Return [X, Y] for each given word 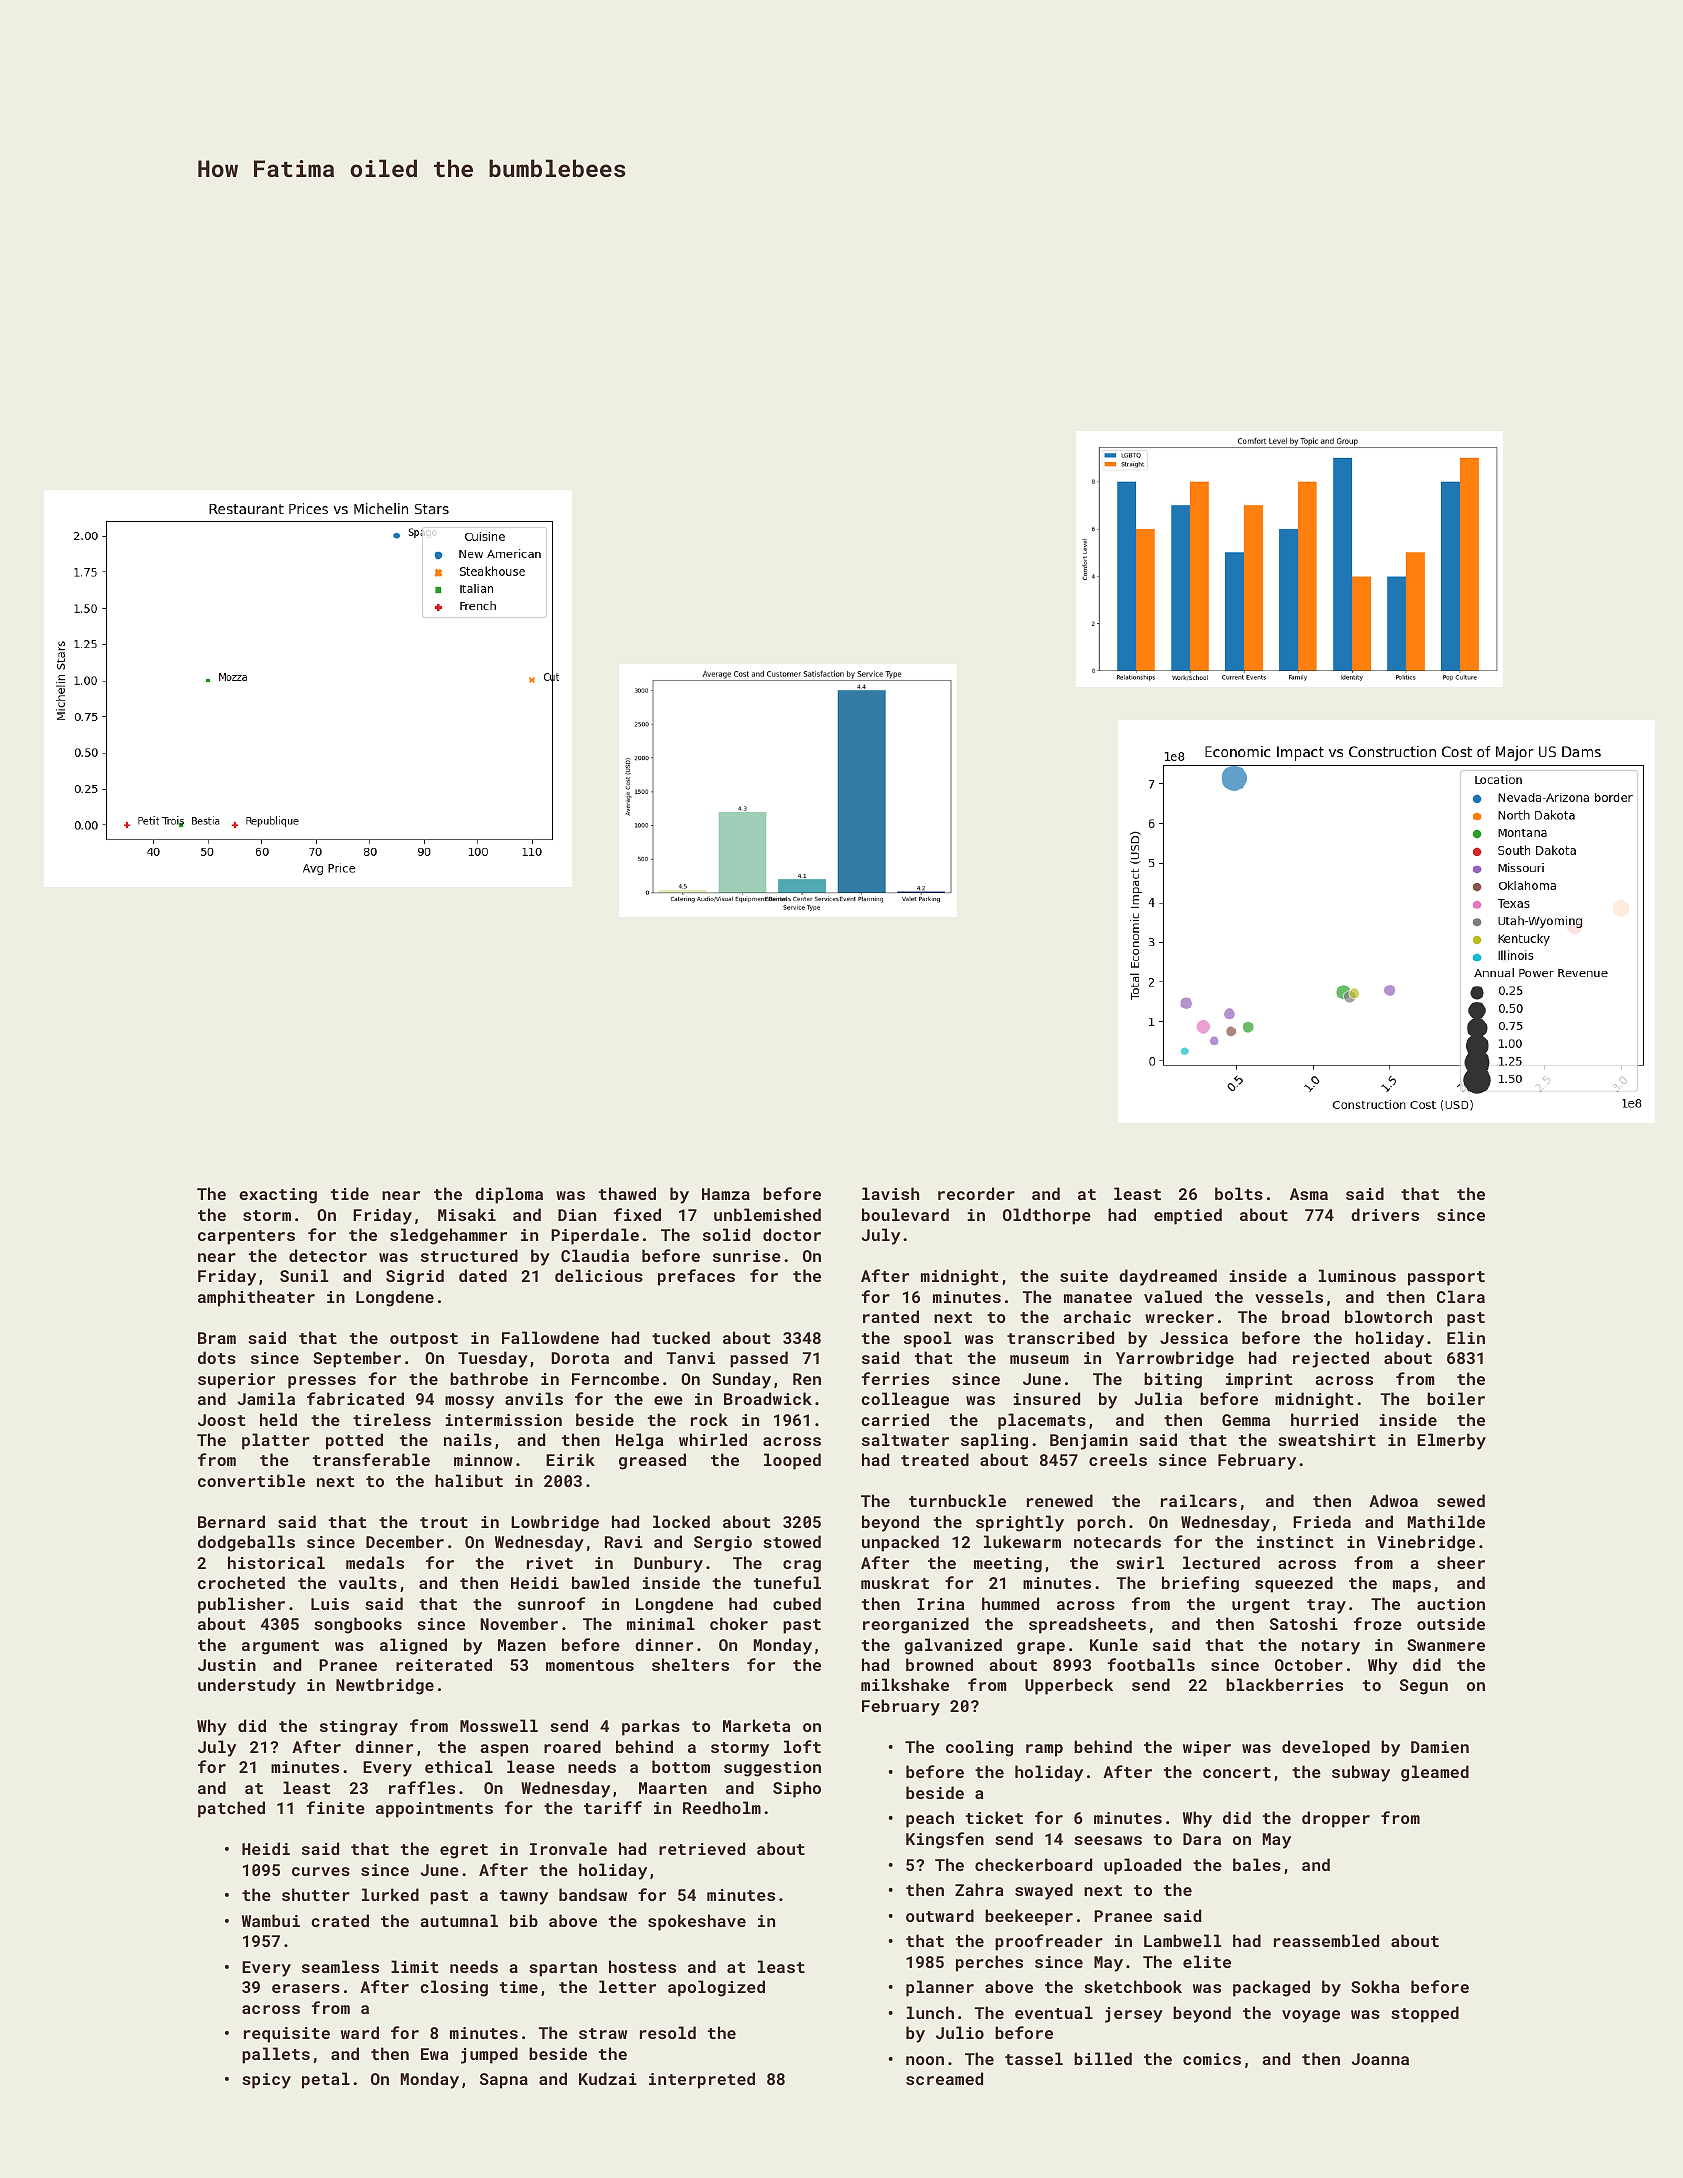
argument [280, 1647]
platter [276, 1441]
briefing [1200, 1584]
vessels [1289, 1296]
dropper [1336, 1819]
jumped [489, 2055]
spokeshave [697, 1922]
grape [1041, 1648]
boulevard [905, 1214]
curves [321, 1871]
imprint [1259, 1381]
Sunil [304, 1275]
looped [792, 1461]
